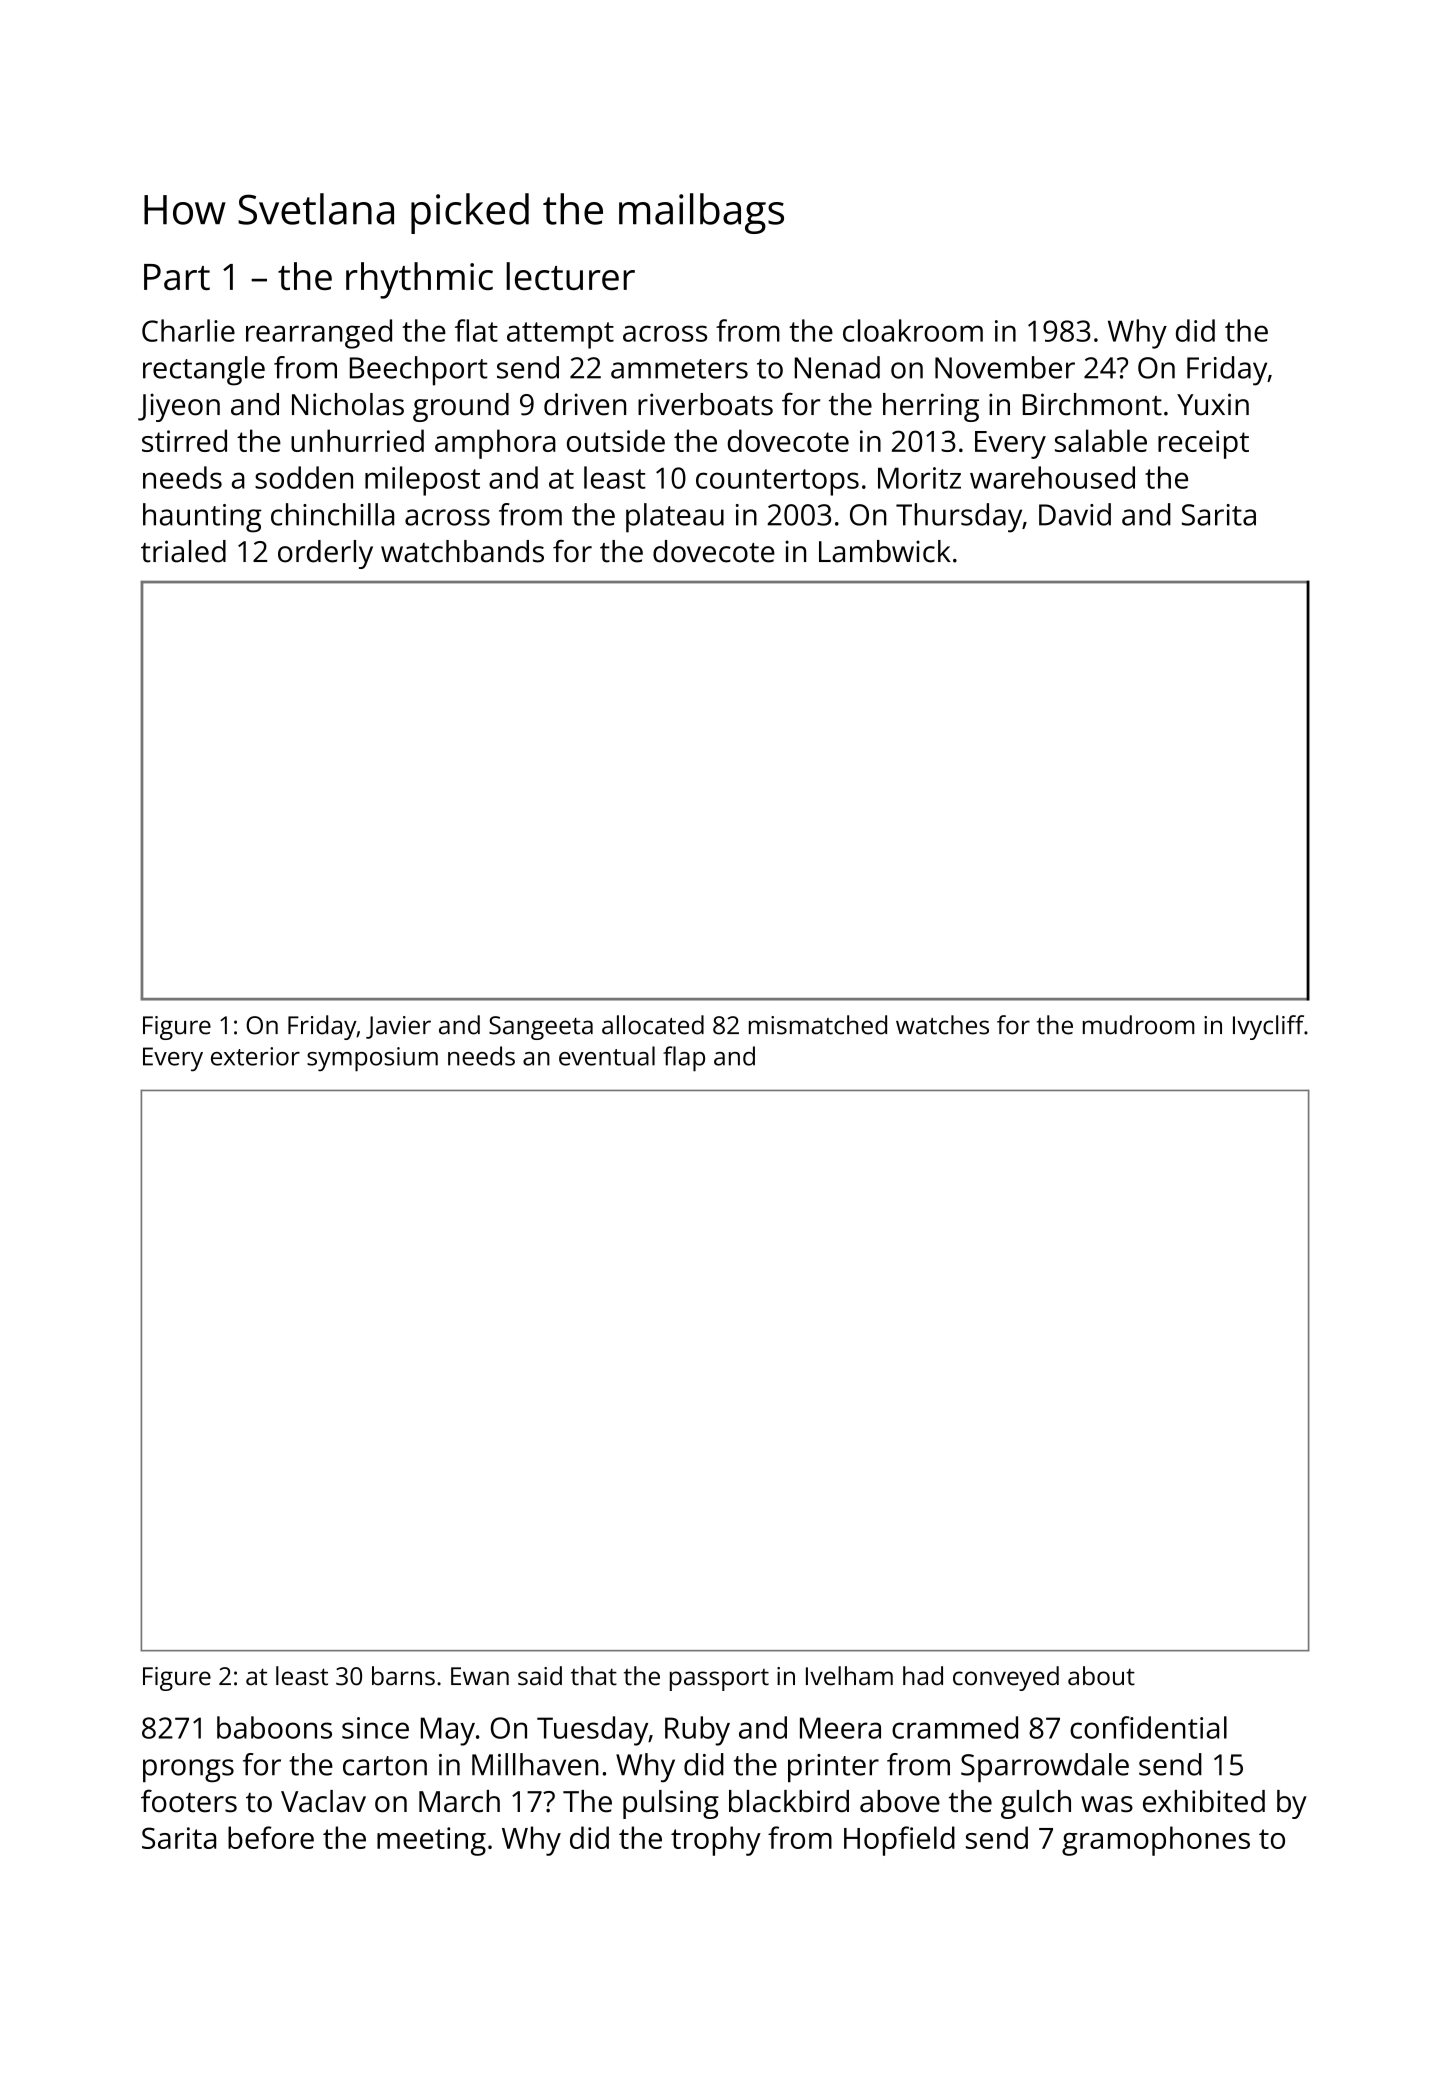 The height and width of the screenshot is (2100, 1450). What do you see at coordinates (541, 1028) in the screenshot?
I see `Sangeeta` at bounding box center [541, 1028].
